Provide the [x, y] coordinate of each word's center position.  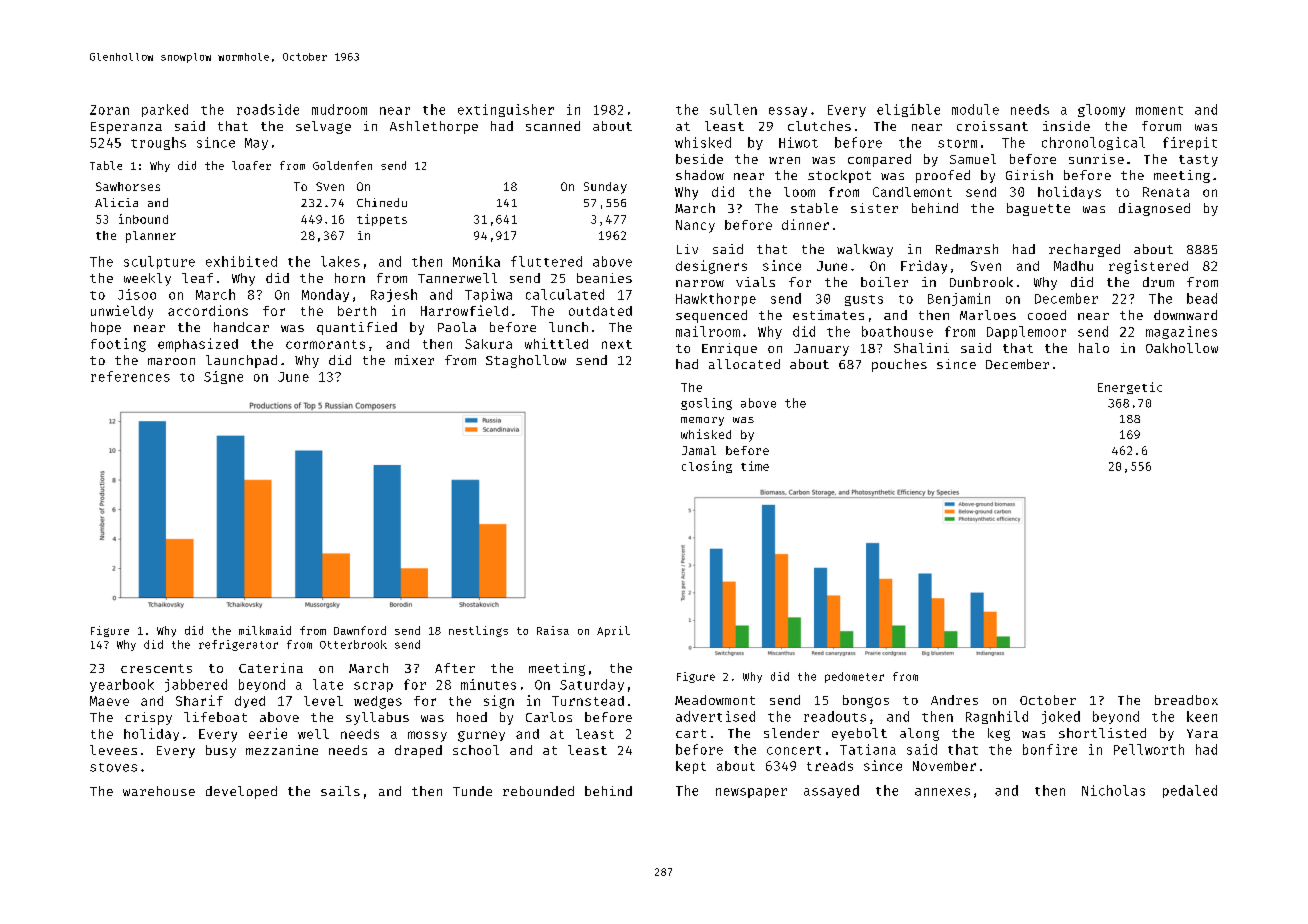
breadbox [1186, 700]
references [130, 376]
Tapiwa [488, 295]
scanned [553, 126]
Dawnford [360, 630]
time [755, 466]
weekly [147, 279]
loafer [251, 165]
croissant [992, 126]
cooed [1047, 315]
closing [707, 467]
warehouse [159, 791]
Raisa [553, 630]
